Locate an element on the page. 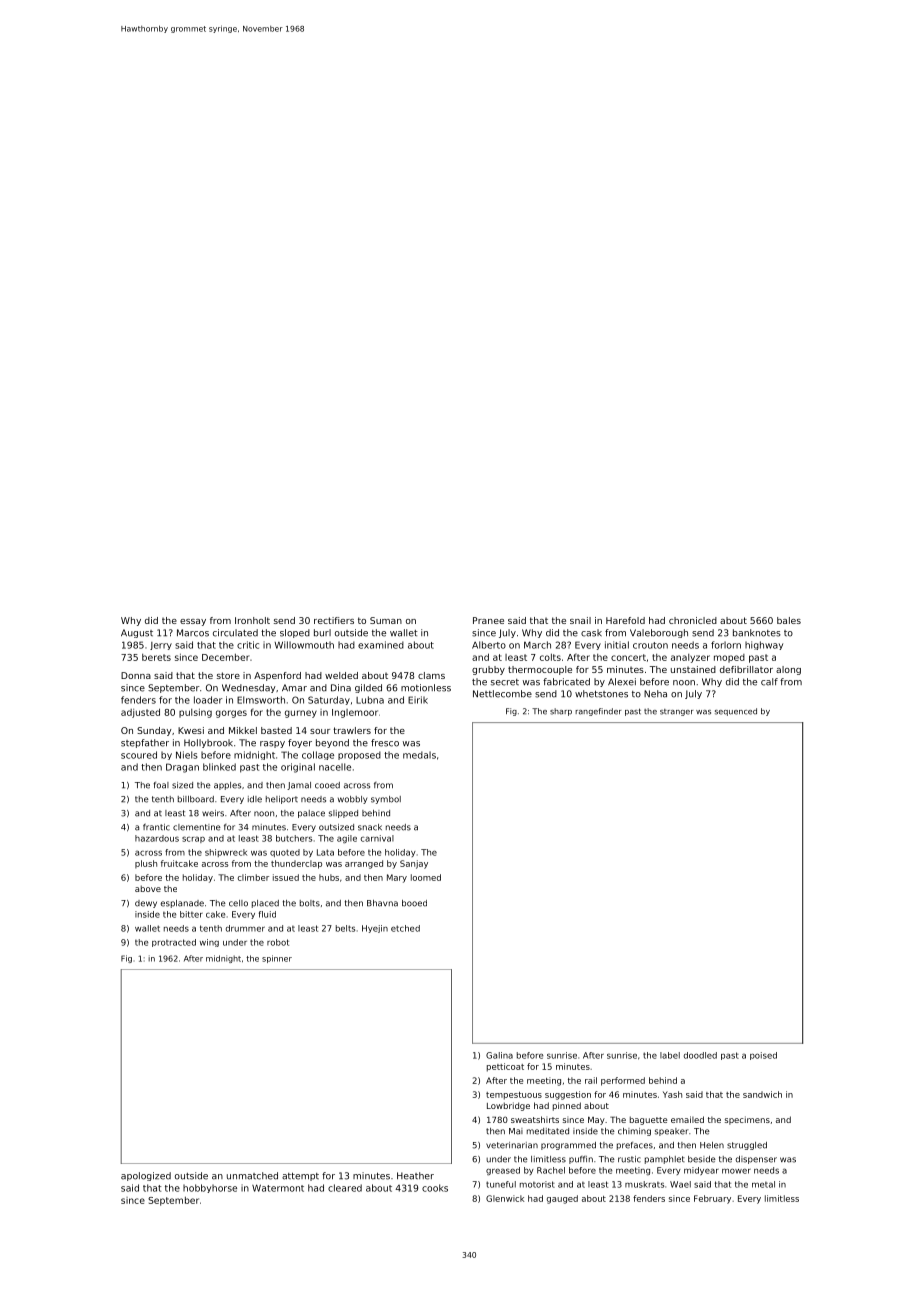  cello is located at coordinates (238, 903).
